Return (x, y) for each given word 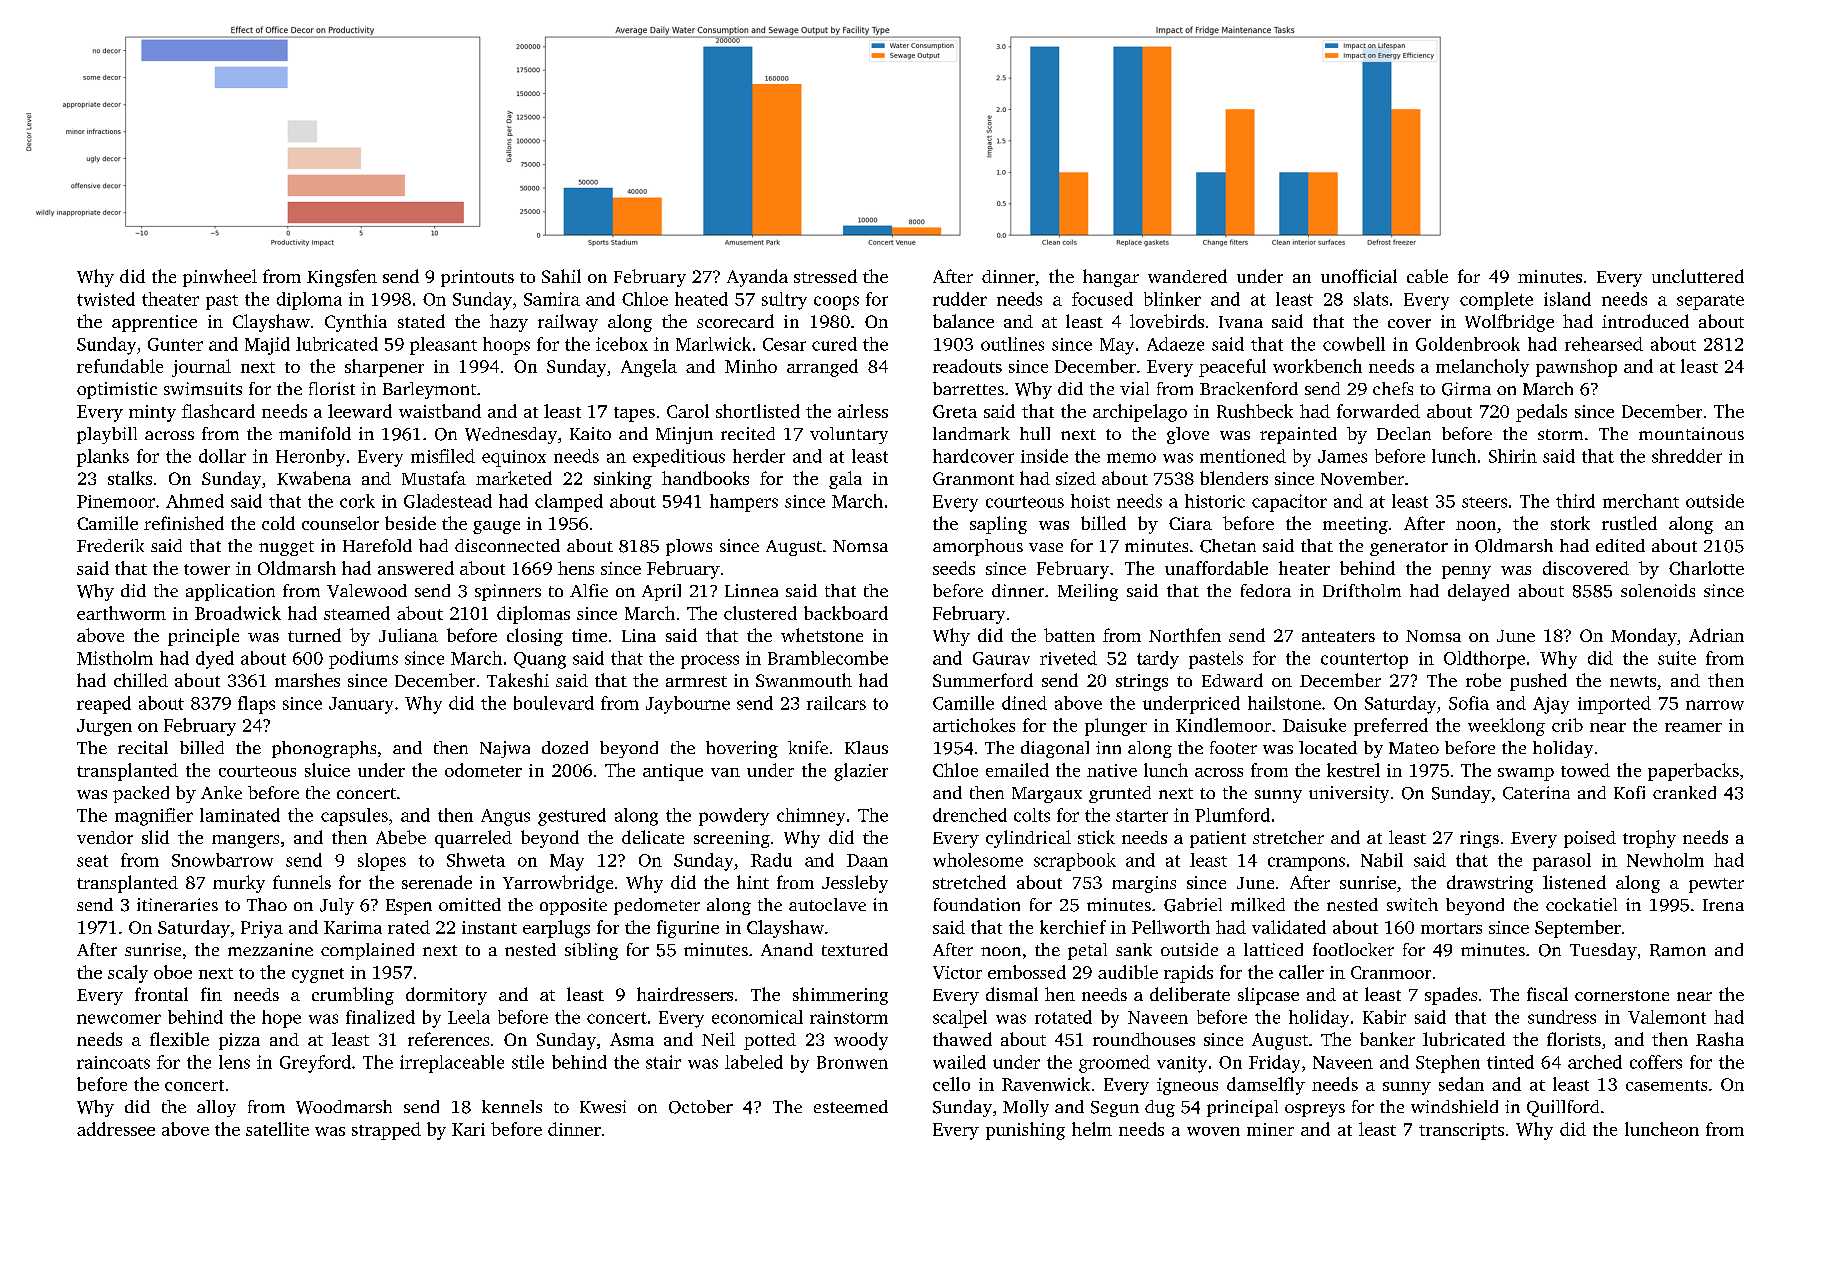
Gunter (175, 344)
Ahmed (195, 501)
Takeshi (518, 680)
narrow (1715, 705)
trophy (1649, 839)
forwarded (1378, 411)
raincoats (113, 1062)
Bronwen (852, 1062)
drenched (970, 815)
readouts (967, 366)
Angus (505, 817)
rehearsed (1604, 344)
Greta (955, 411)
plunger (1116, 727)
